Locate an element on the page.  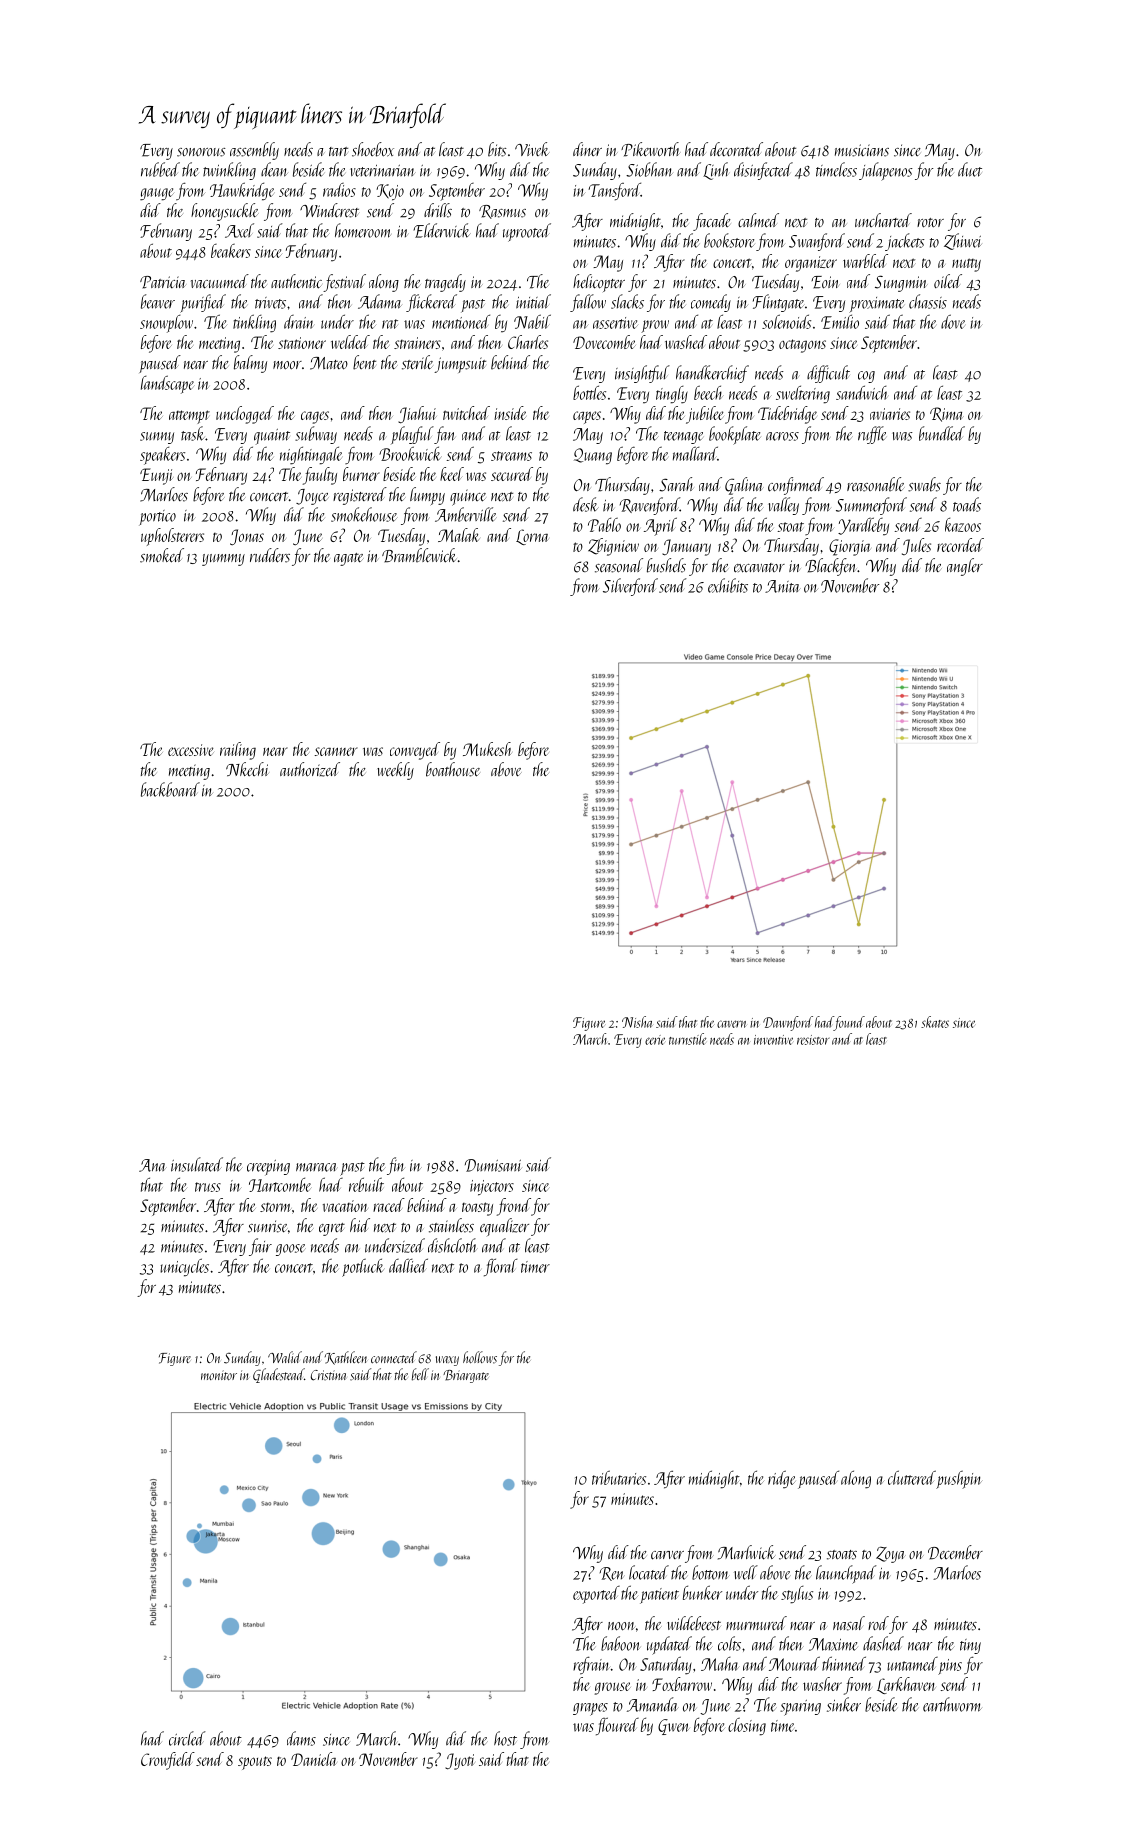
floured is located at coordinates (617, 1726).
